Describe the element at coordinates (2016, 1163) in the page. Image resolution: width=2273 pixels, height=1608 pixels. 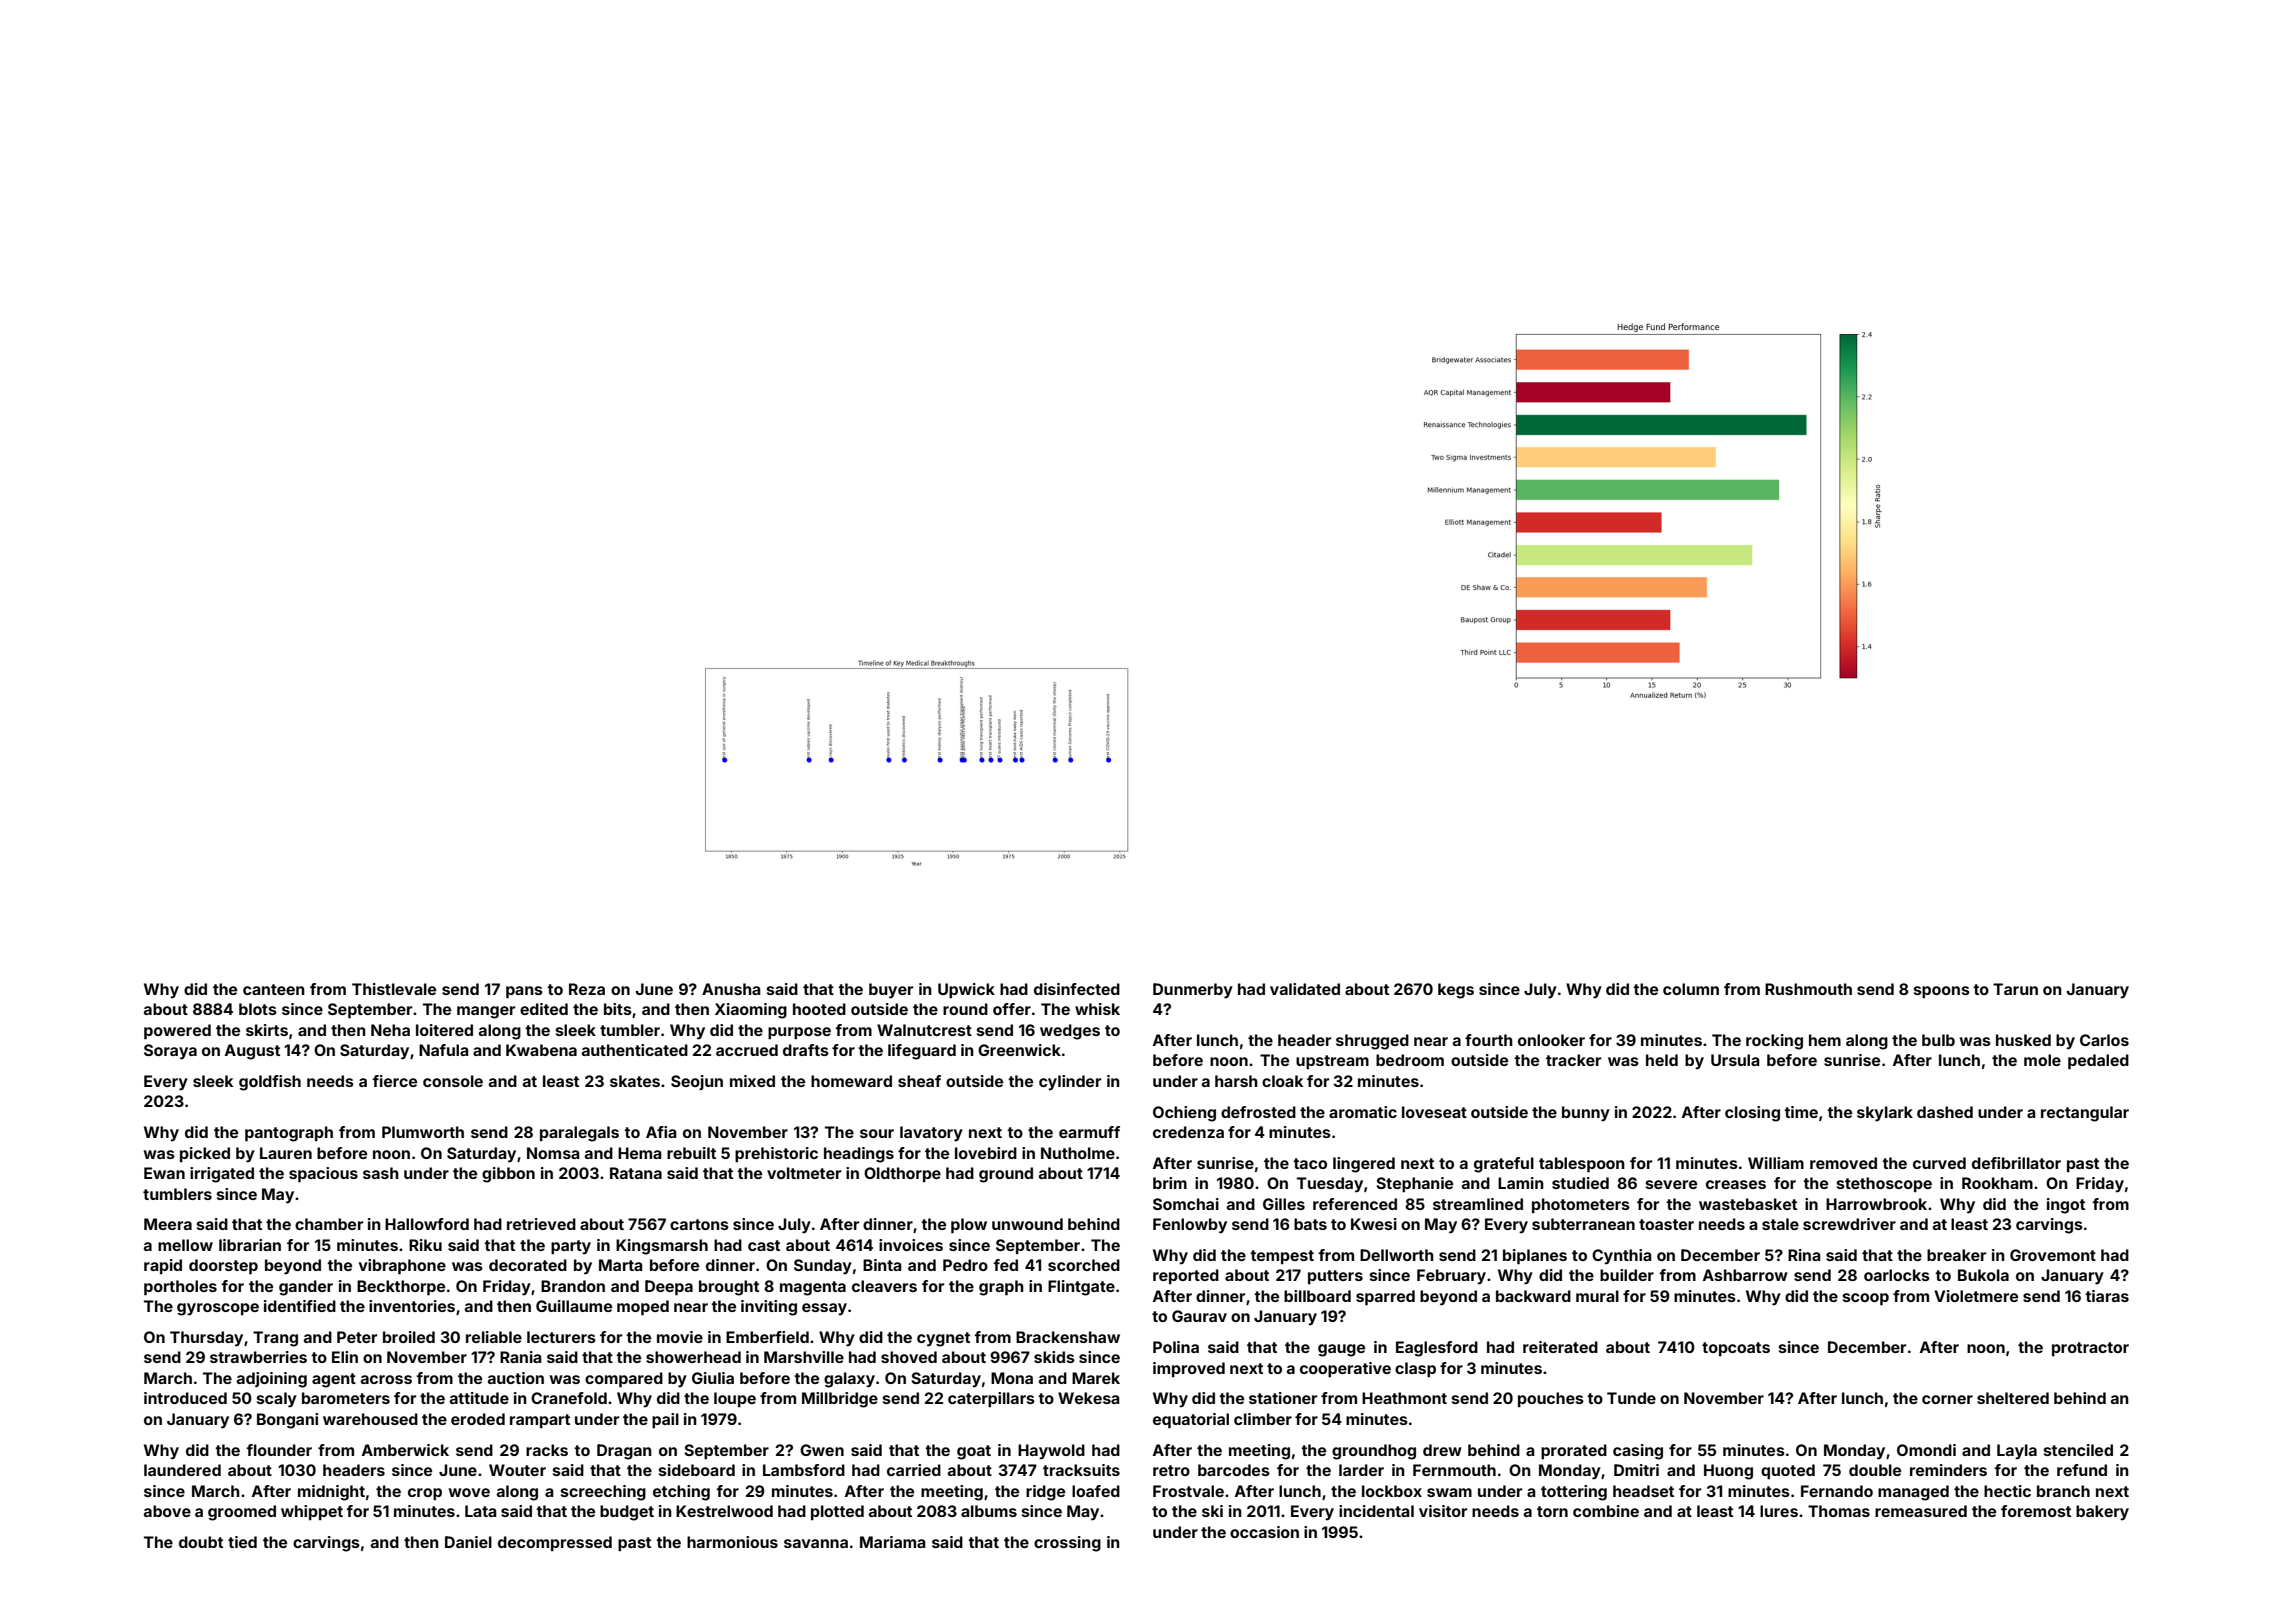
I see `defibrillator` at that location.
